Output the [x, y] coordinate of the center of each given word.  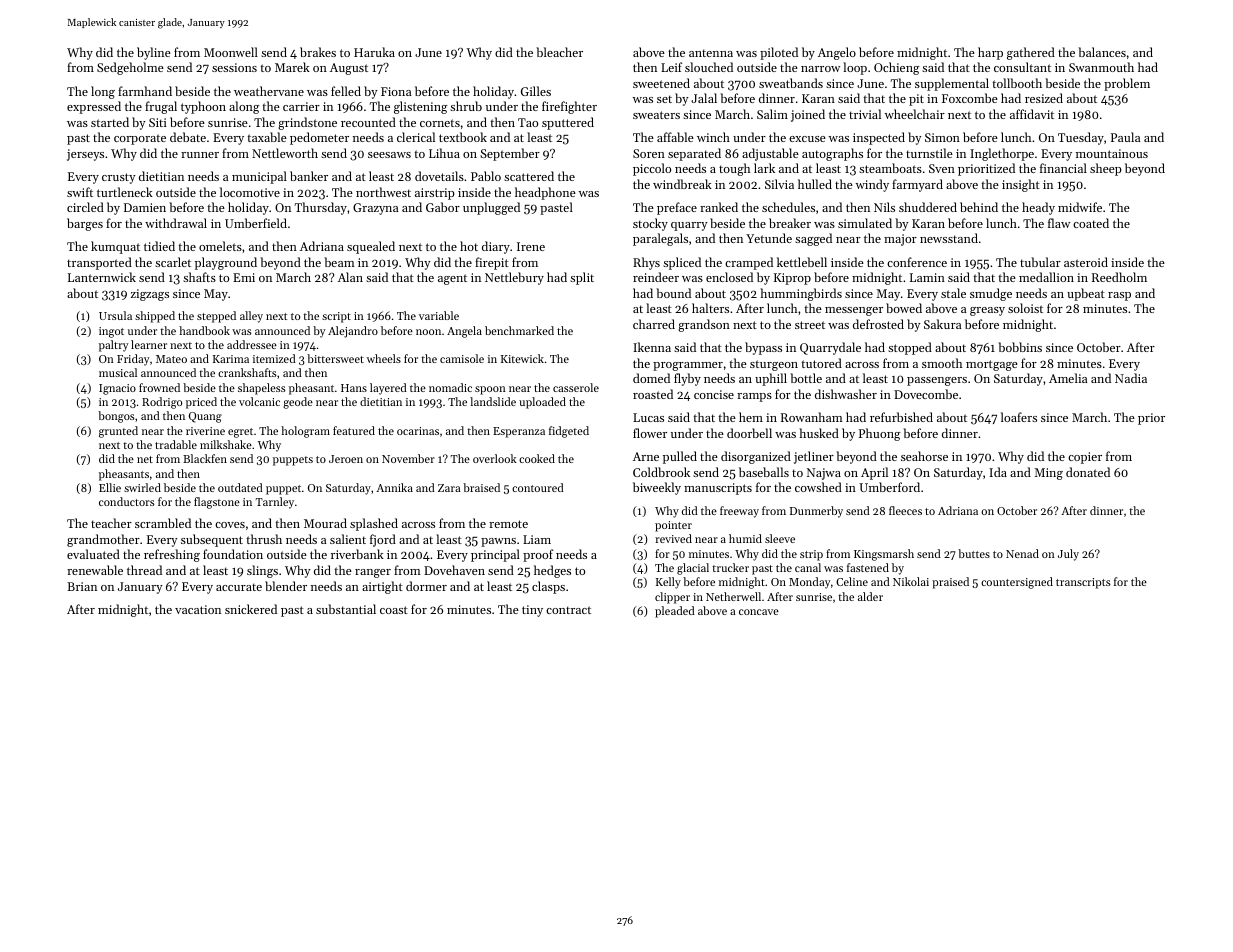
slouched [709, 67]
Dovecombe [926, 394]
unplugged [491, 208]
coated [1091, 223]
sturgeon [774, 365]
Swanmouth [1101, 67]
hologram [305, 432]
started [110, 122]
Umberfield [256, 223]
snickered [251, 609]
